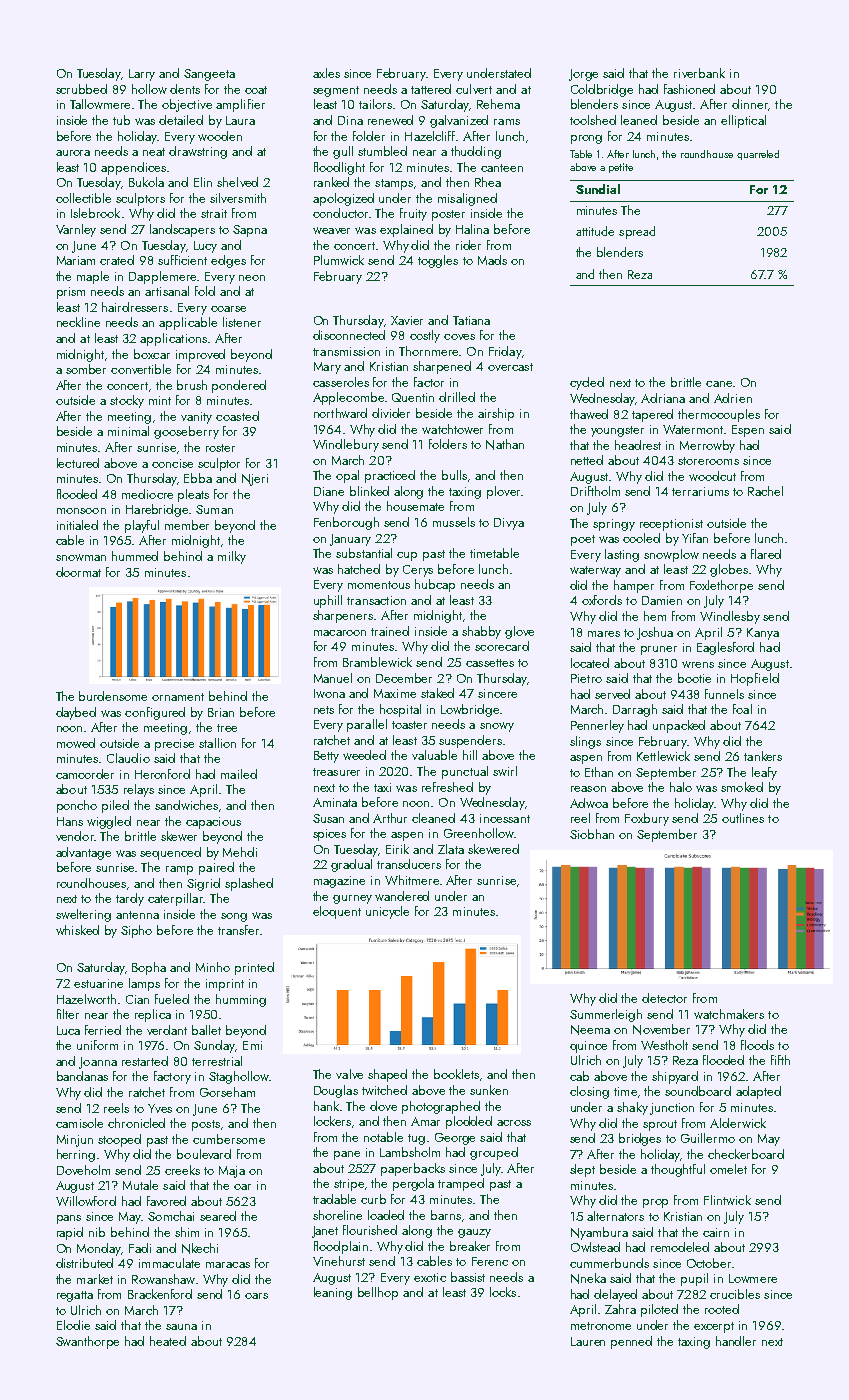 This screenshot has height=1400, width=849. I want to click on detector, so click(664, 998).
